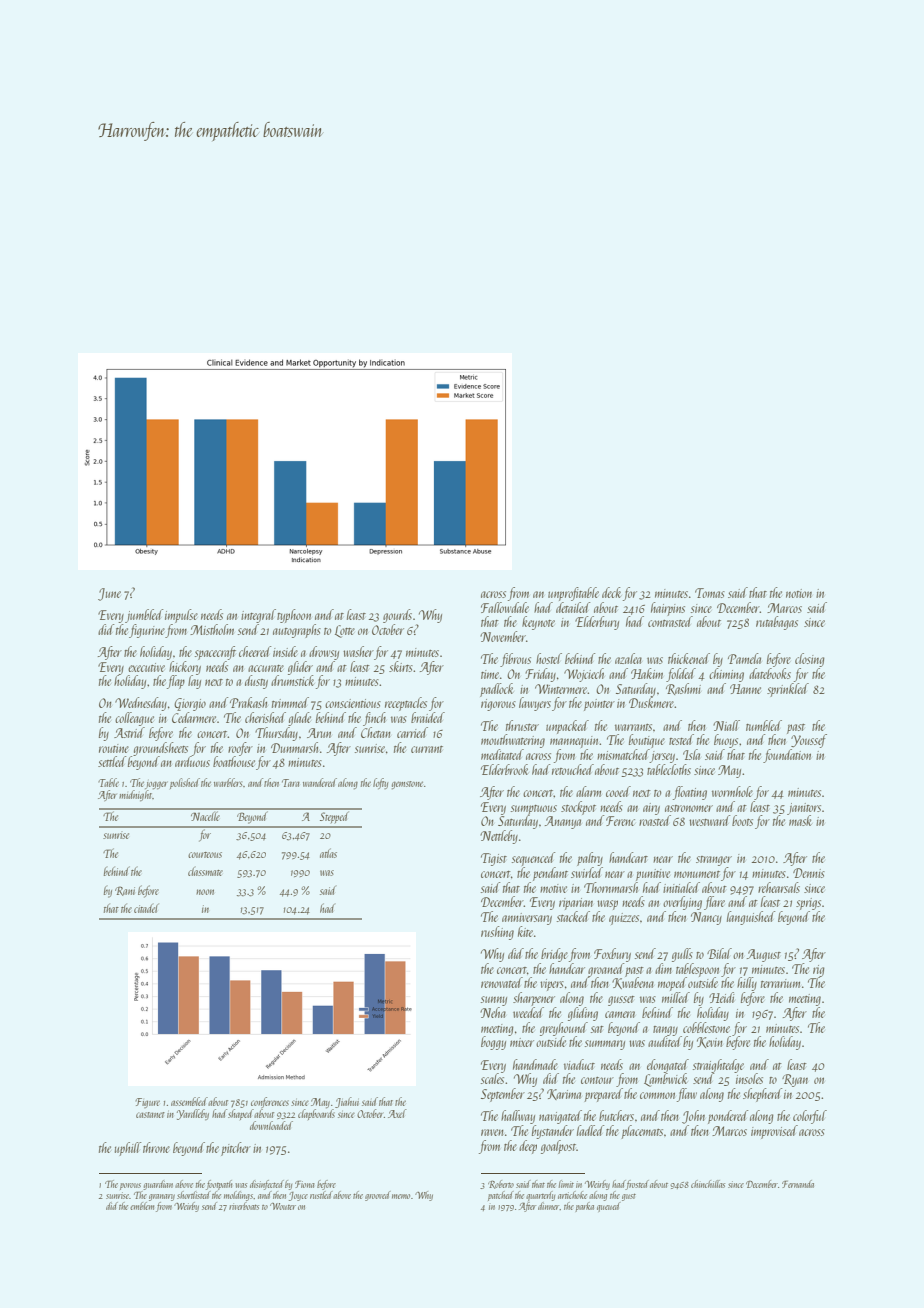 Image resolution: width=924 pixels, height=1308 pixels. I want to click on dinner, so click(549, 1206).
